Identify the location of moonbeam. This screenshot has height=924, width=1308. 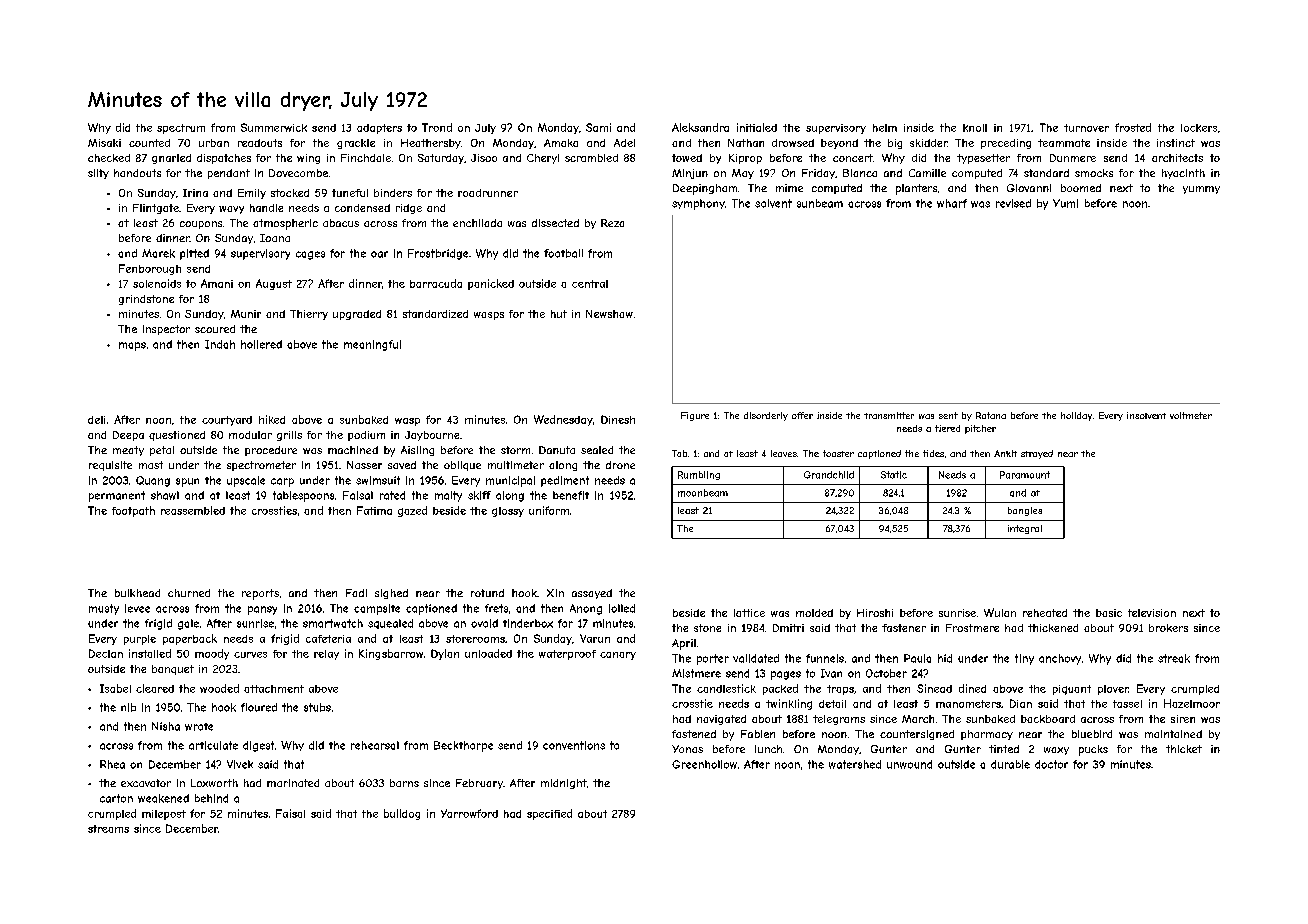
(703, 493).
